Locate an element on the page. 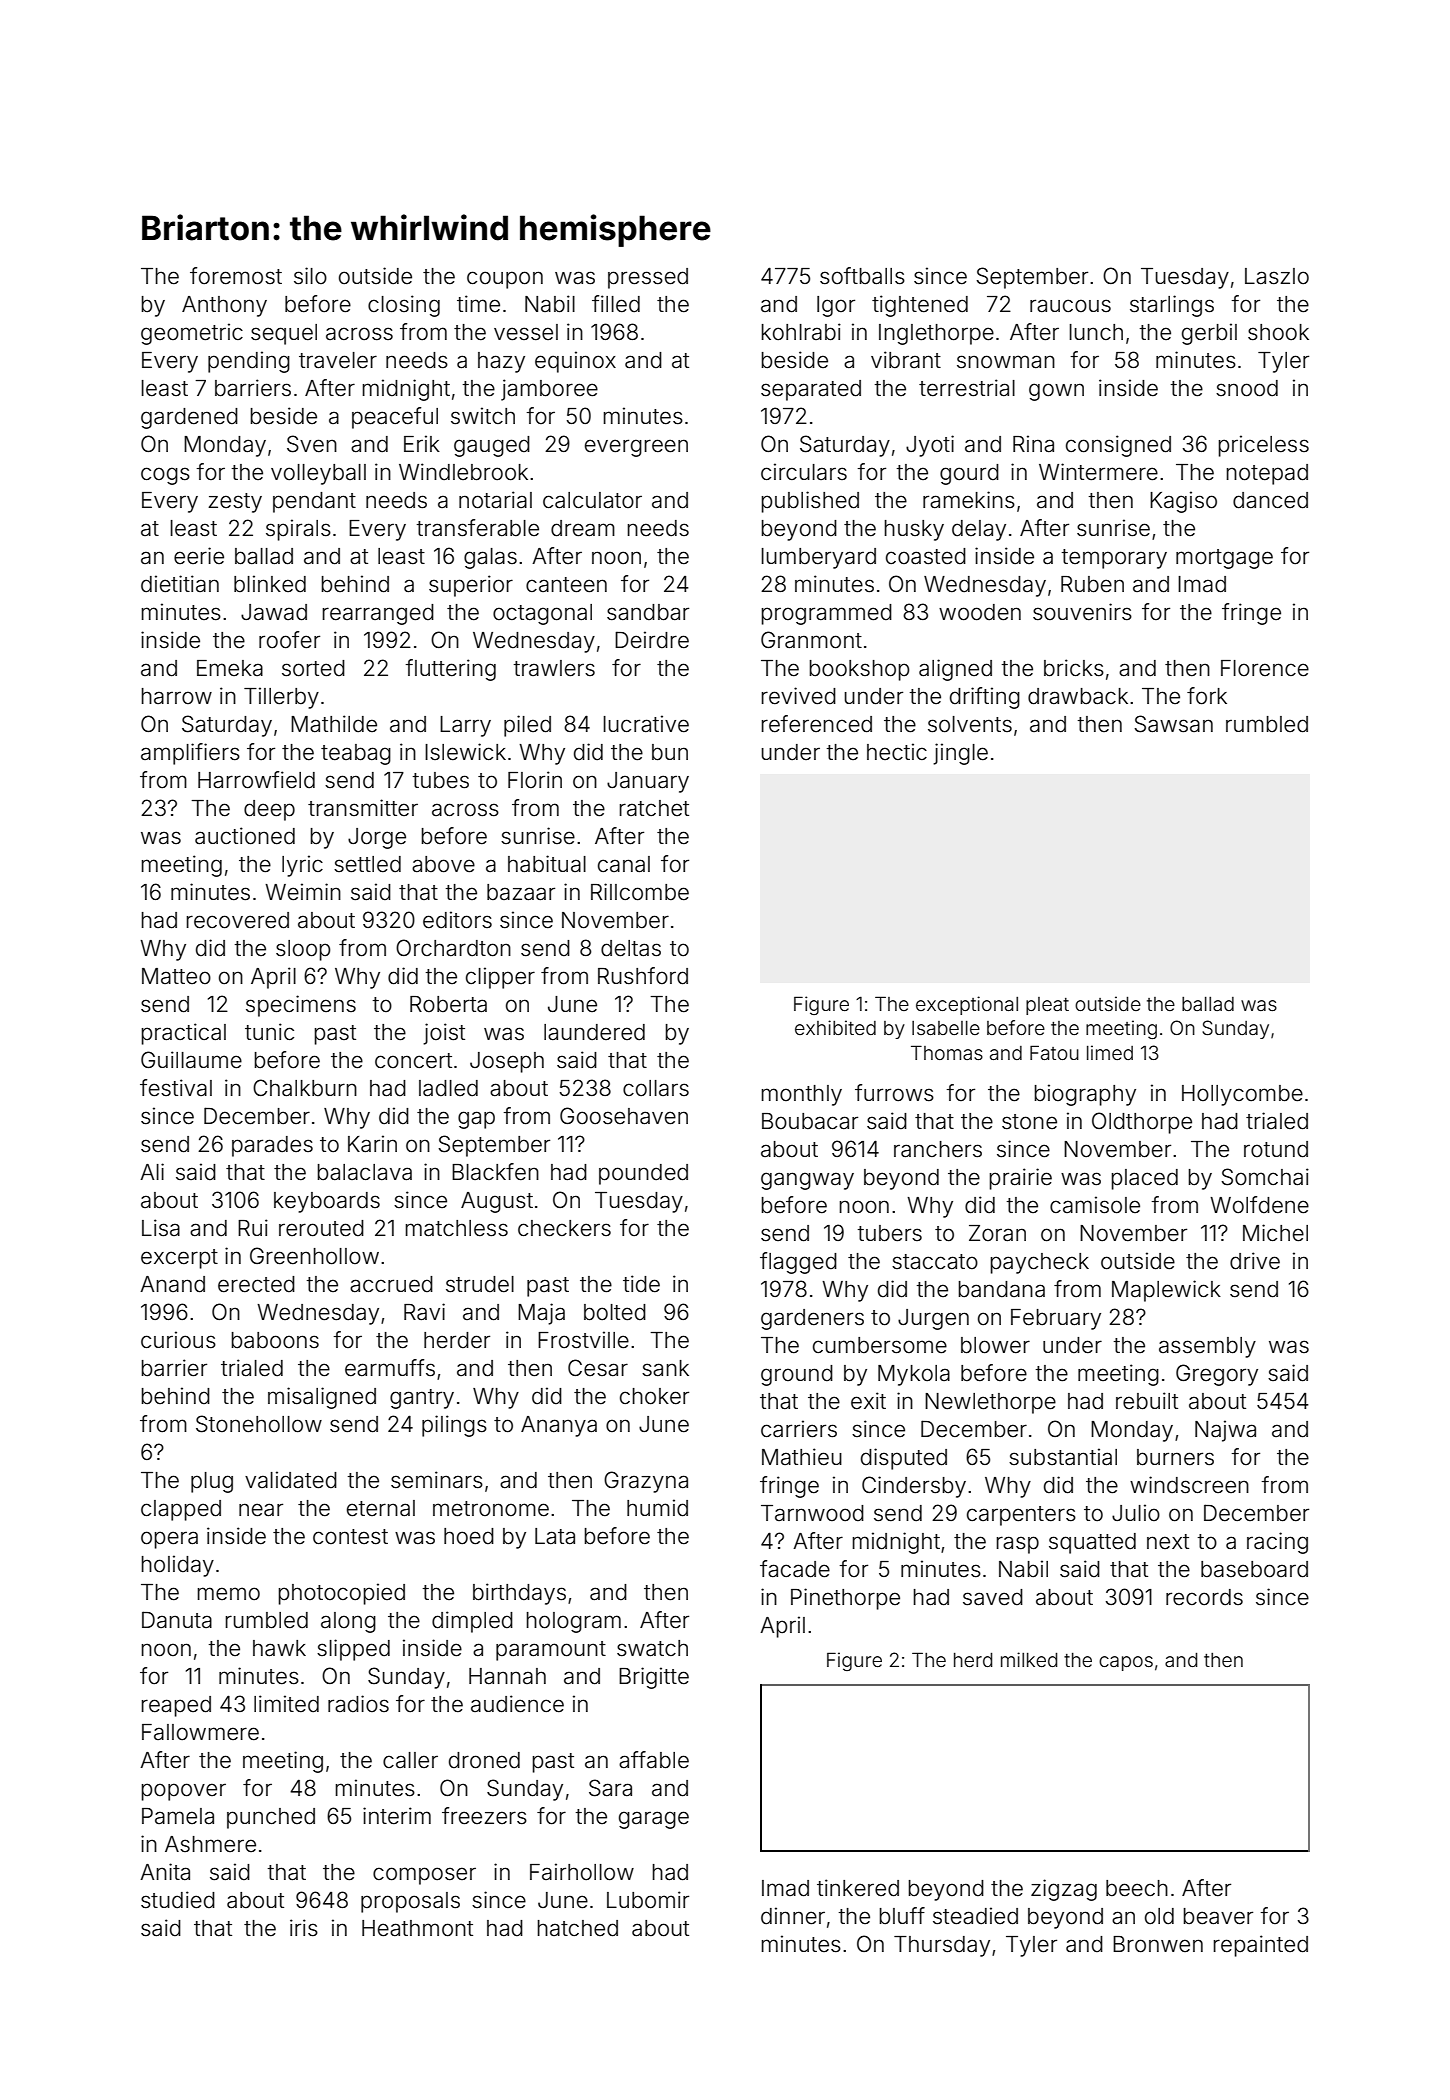  silo is located at coordinates (310, 276).
